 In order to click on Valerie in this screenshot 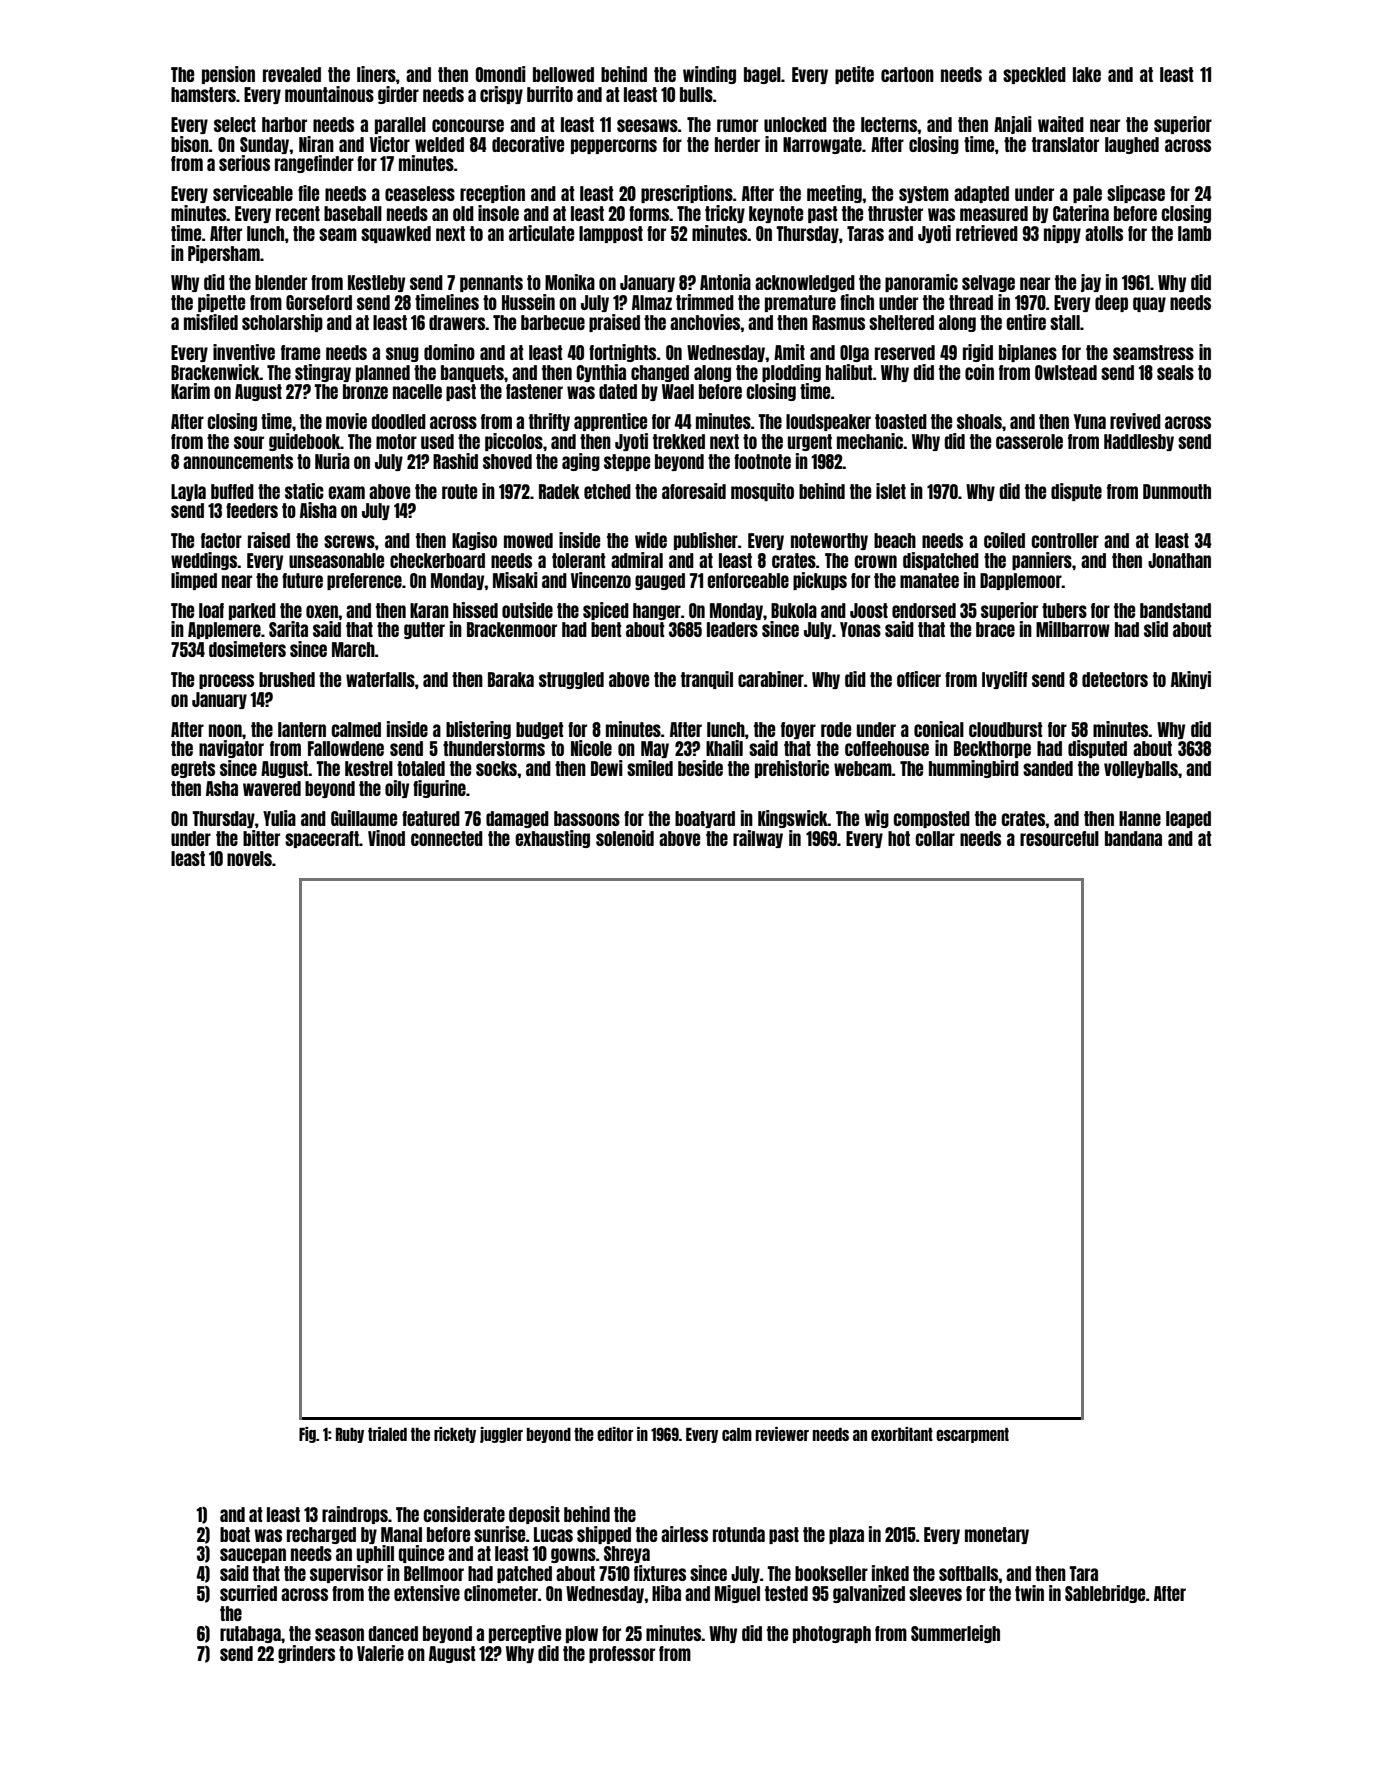, I will do `click(380, 1653)`.
